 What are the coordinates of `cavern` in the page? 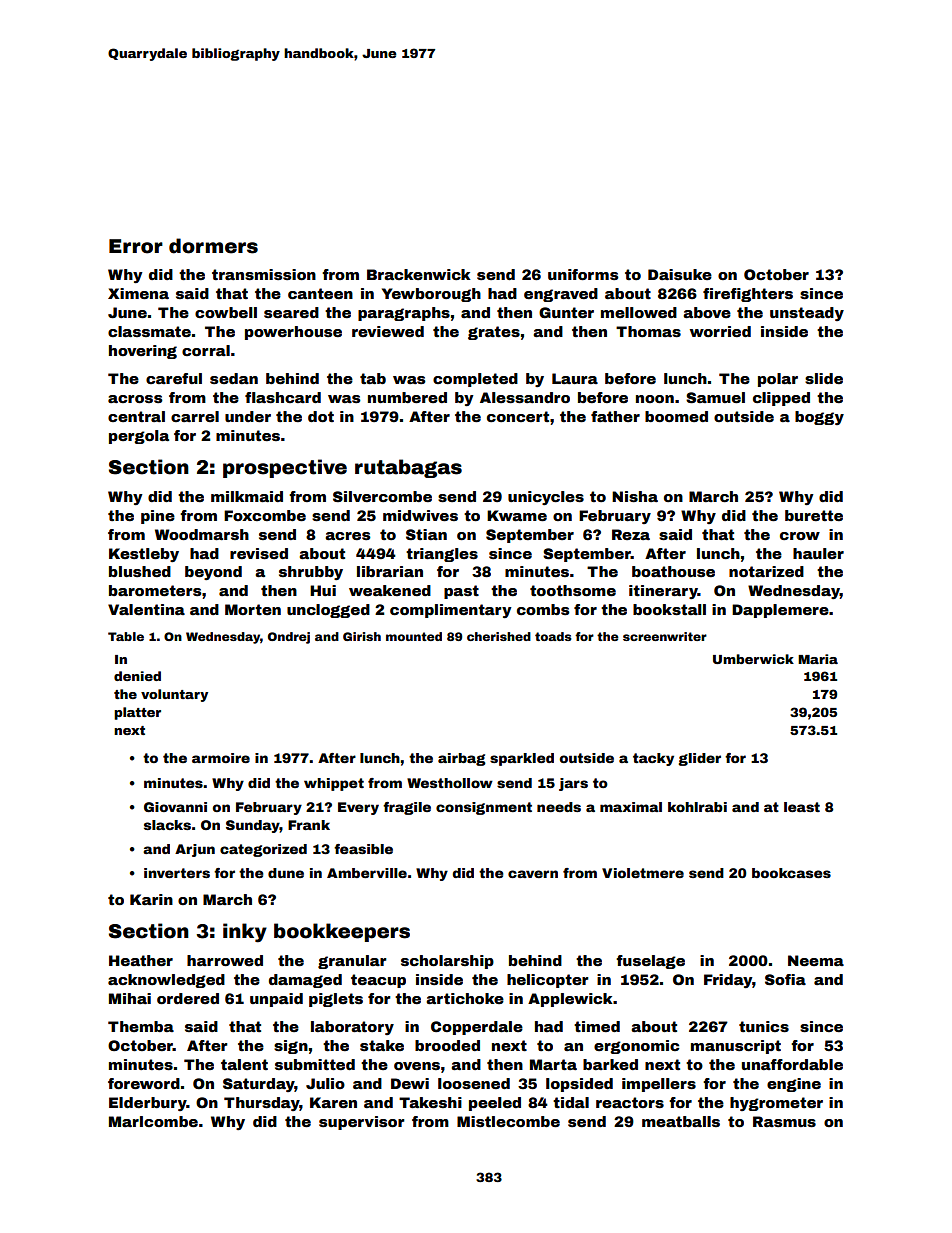 It's located at (533, 874).
